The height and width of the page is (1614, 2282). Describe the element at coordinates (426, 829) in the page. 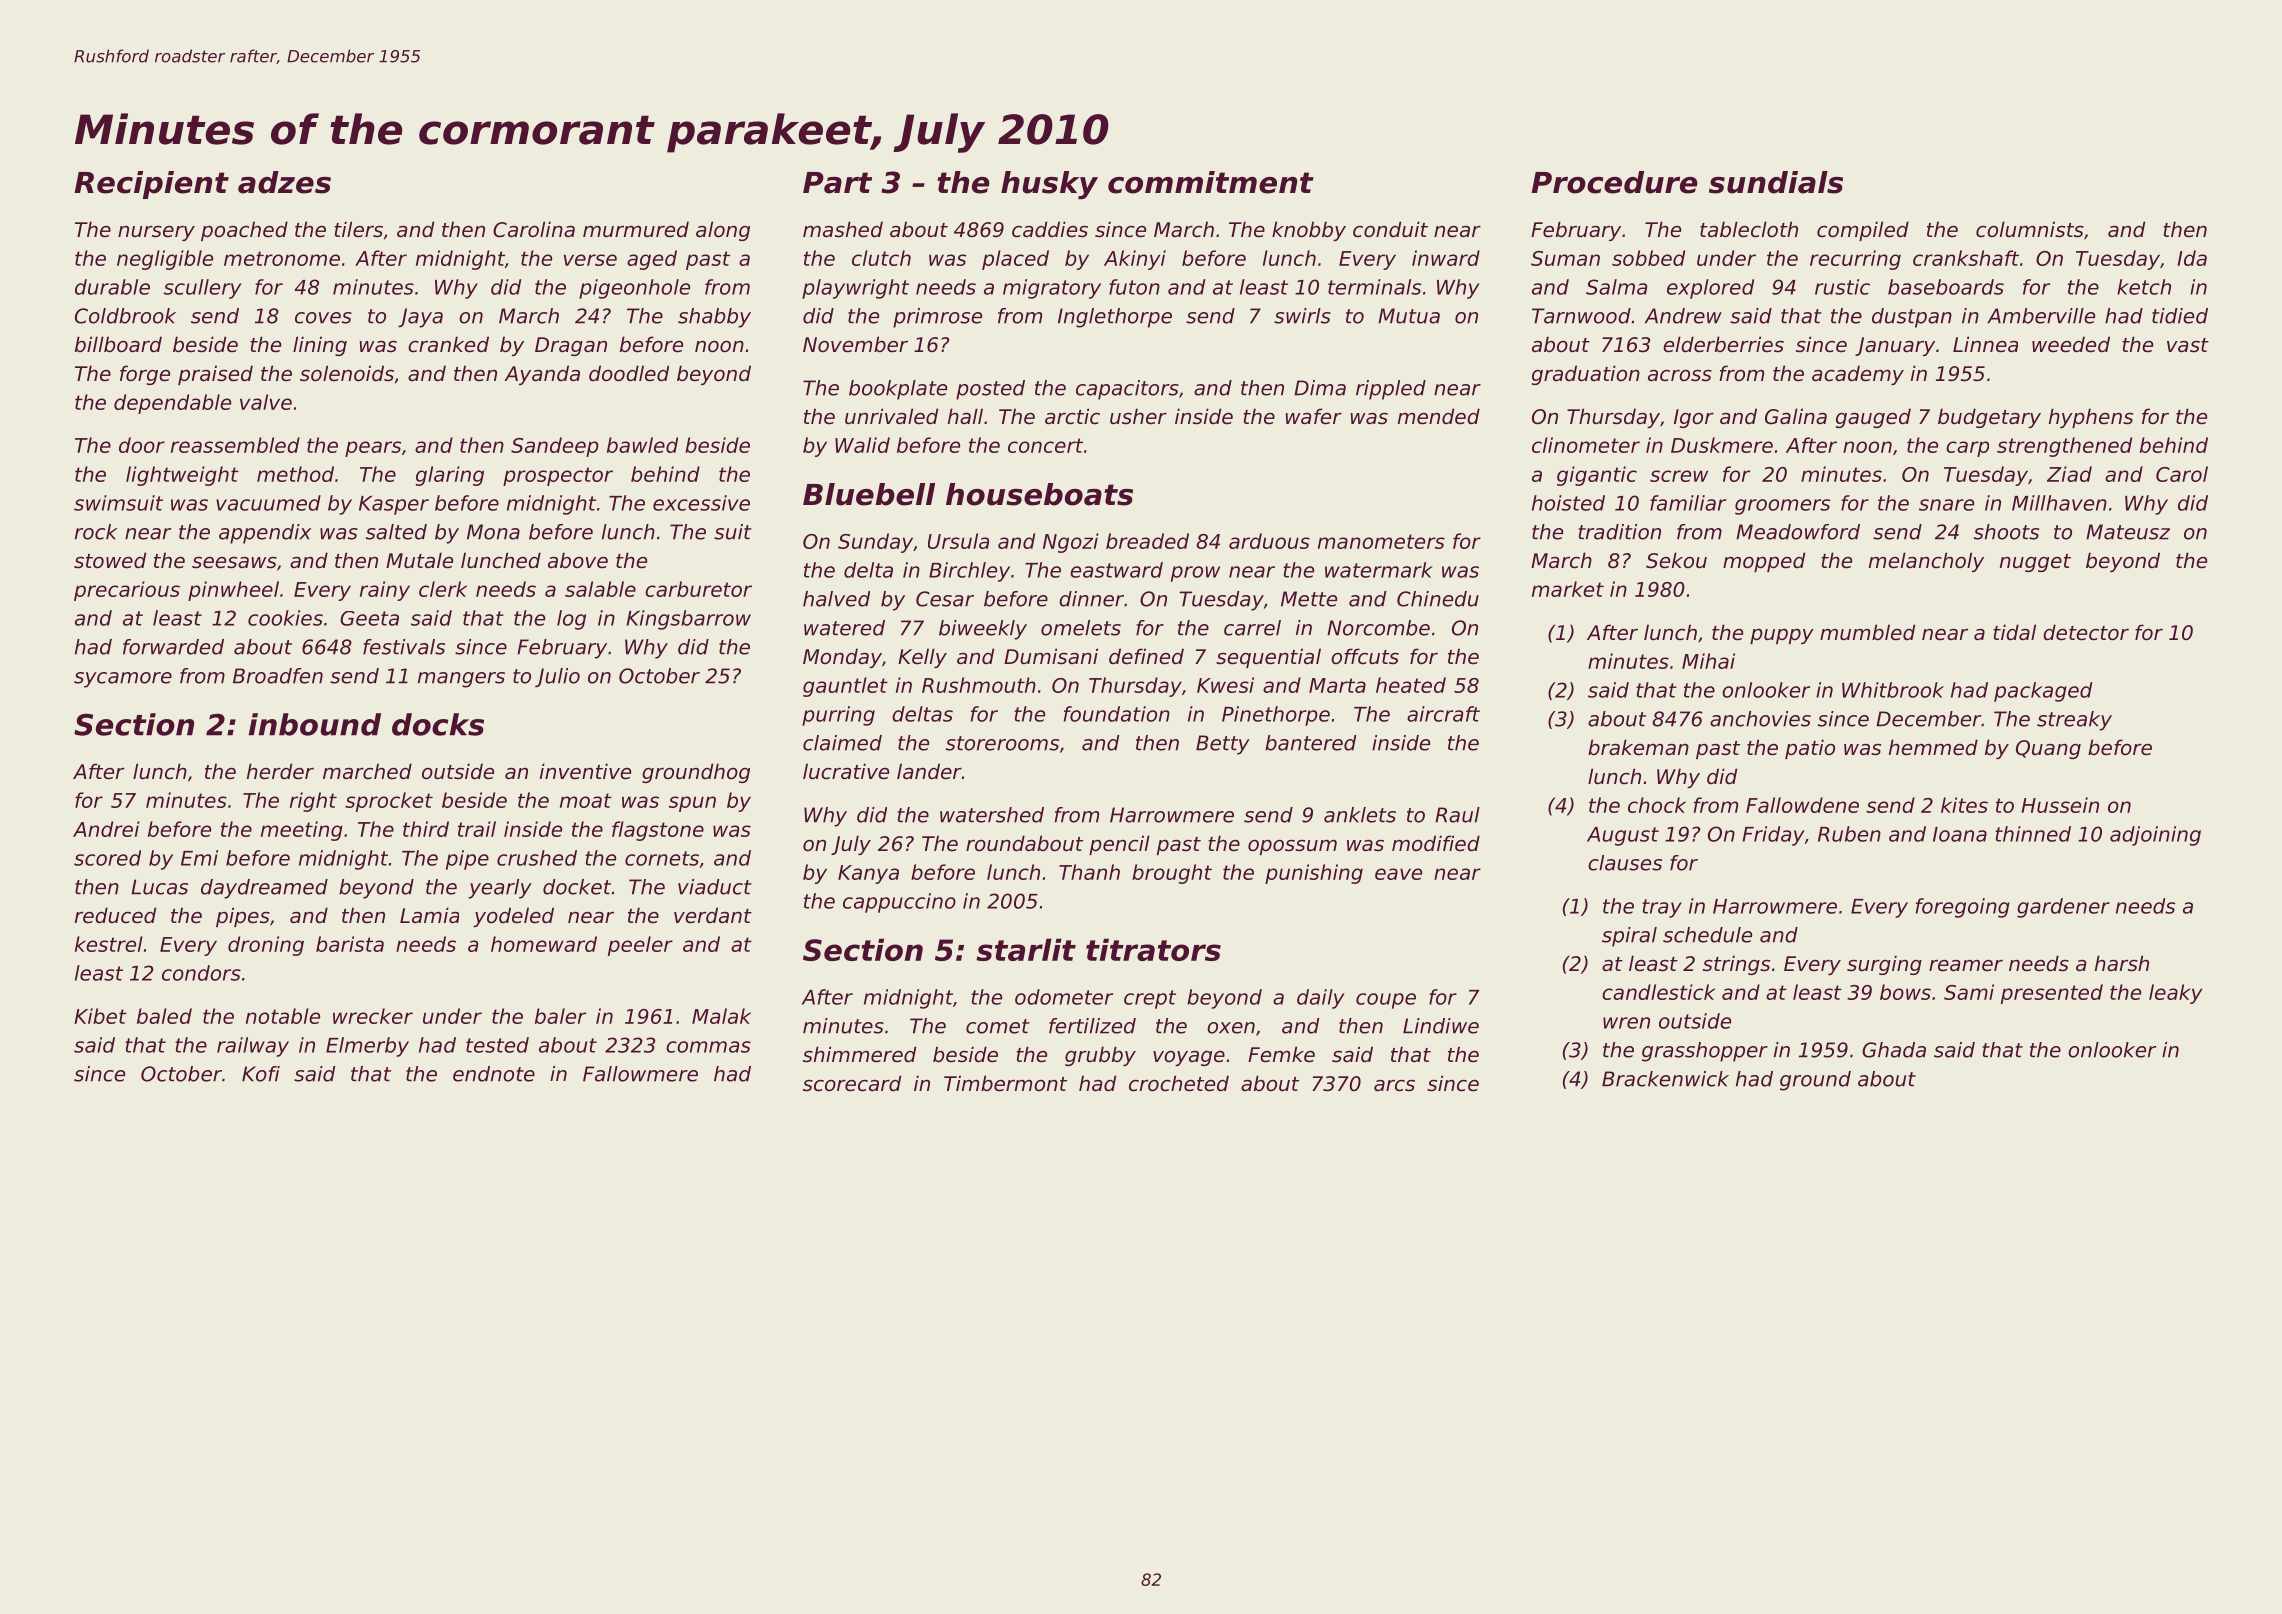

I see `third` at that location.
